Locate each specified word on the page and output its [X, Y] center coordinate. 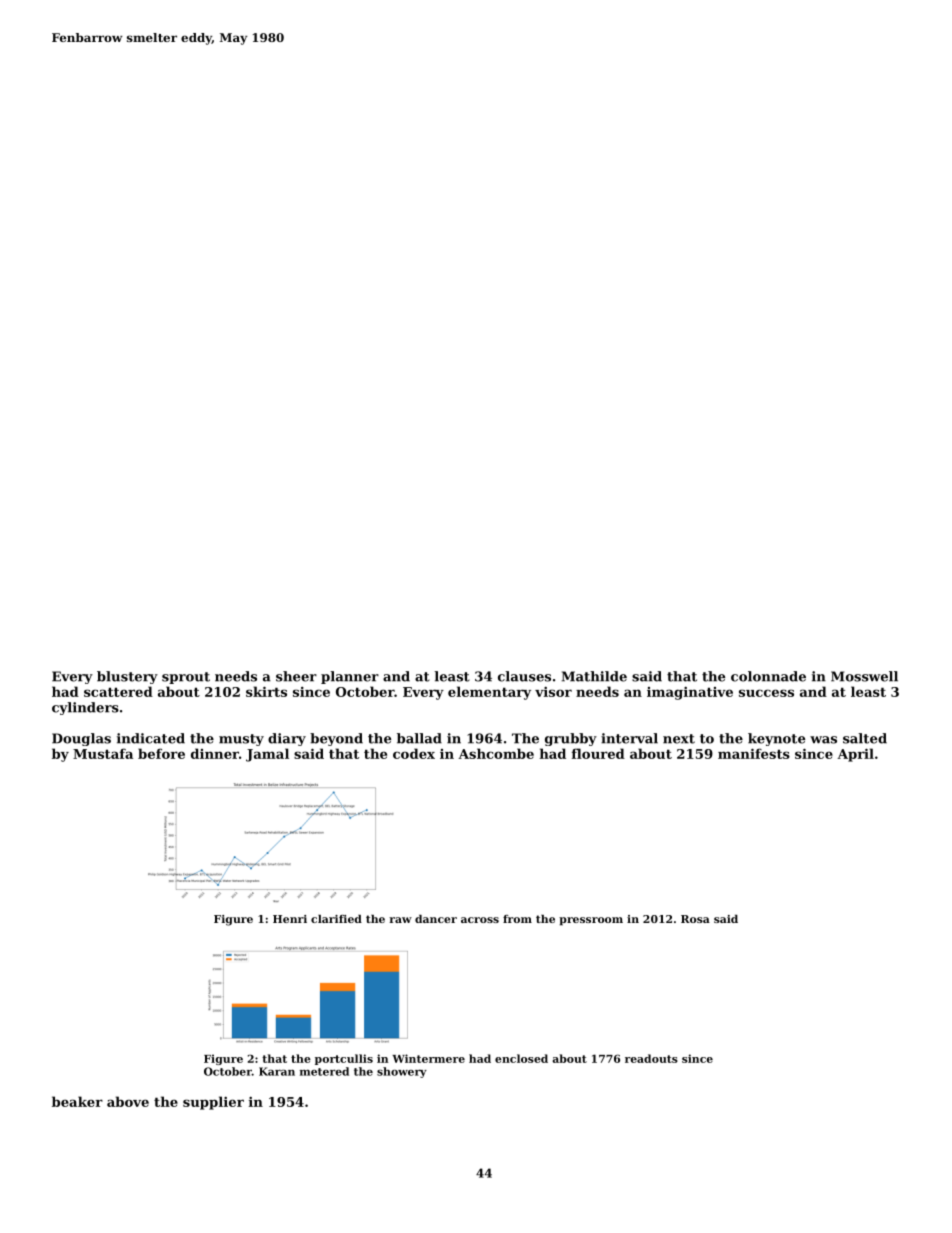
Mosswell [864, 676]
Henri [290, 919]
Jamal [267, 755]
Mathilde [594, 676]
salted [865, 738]
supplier [213, 1103]
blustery [127, 677]
